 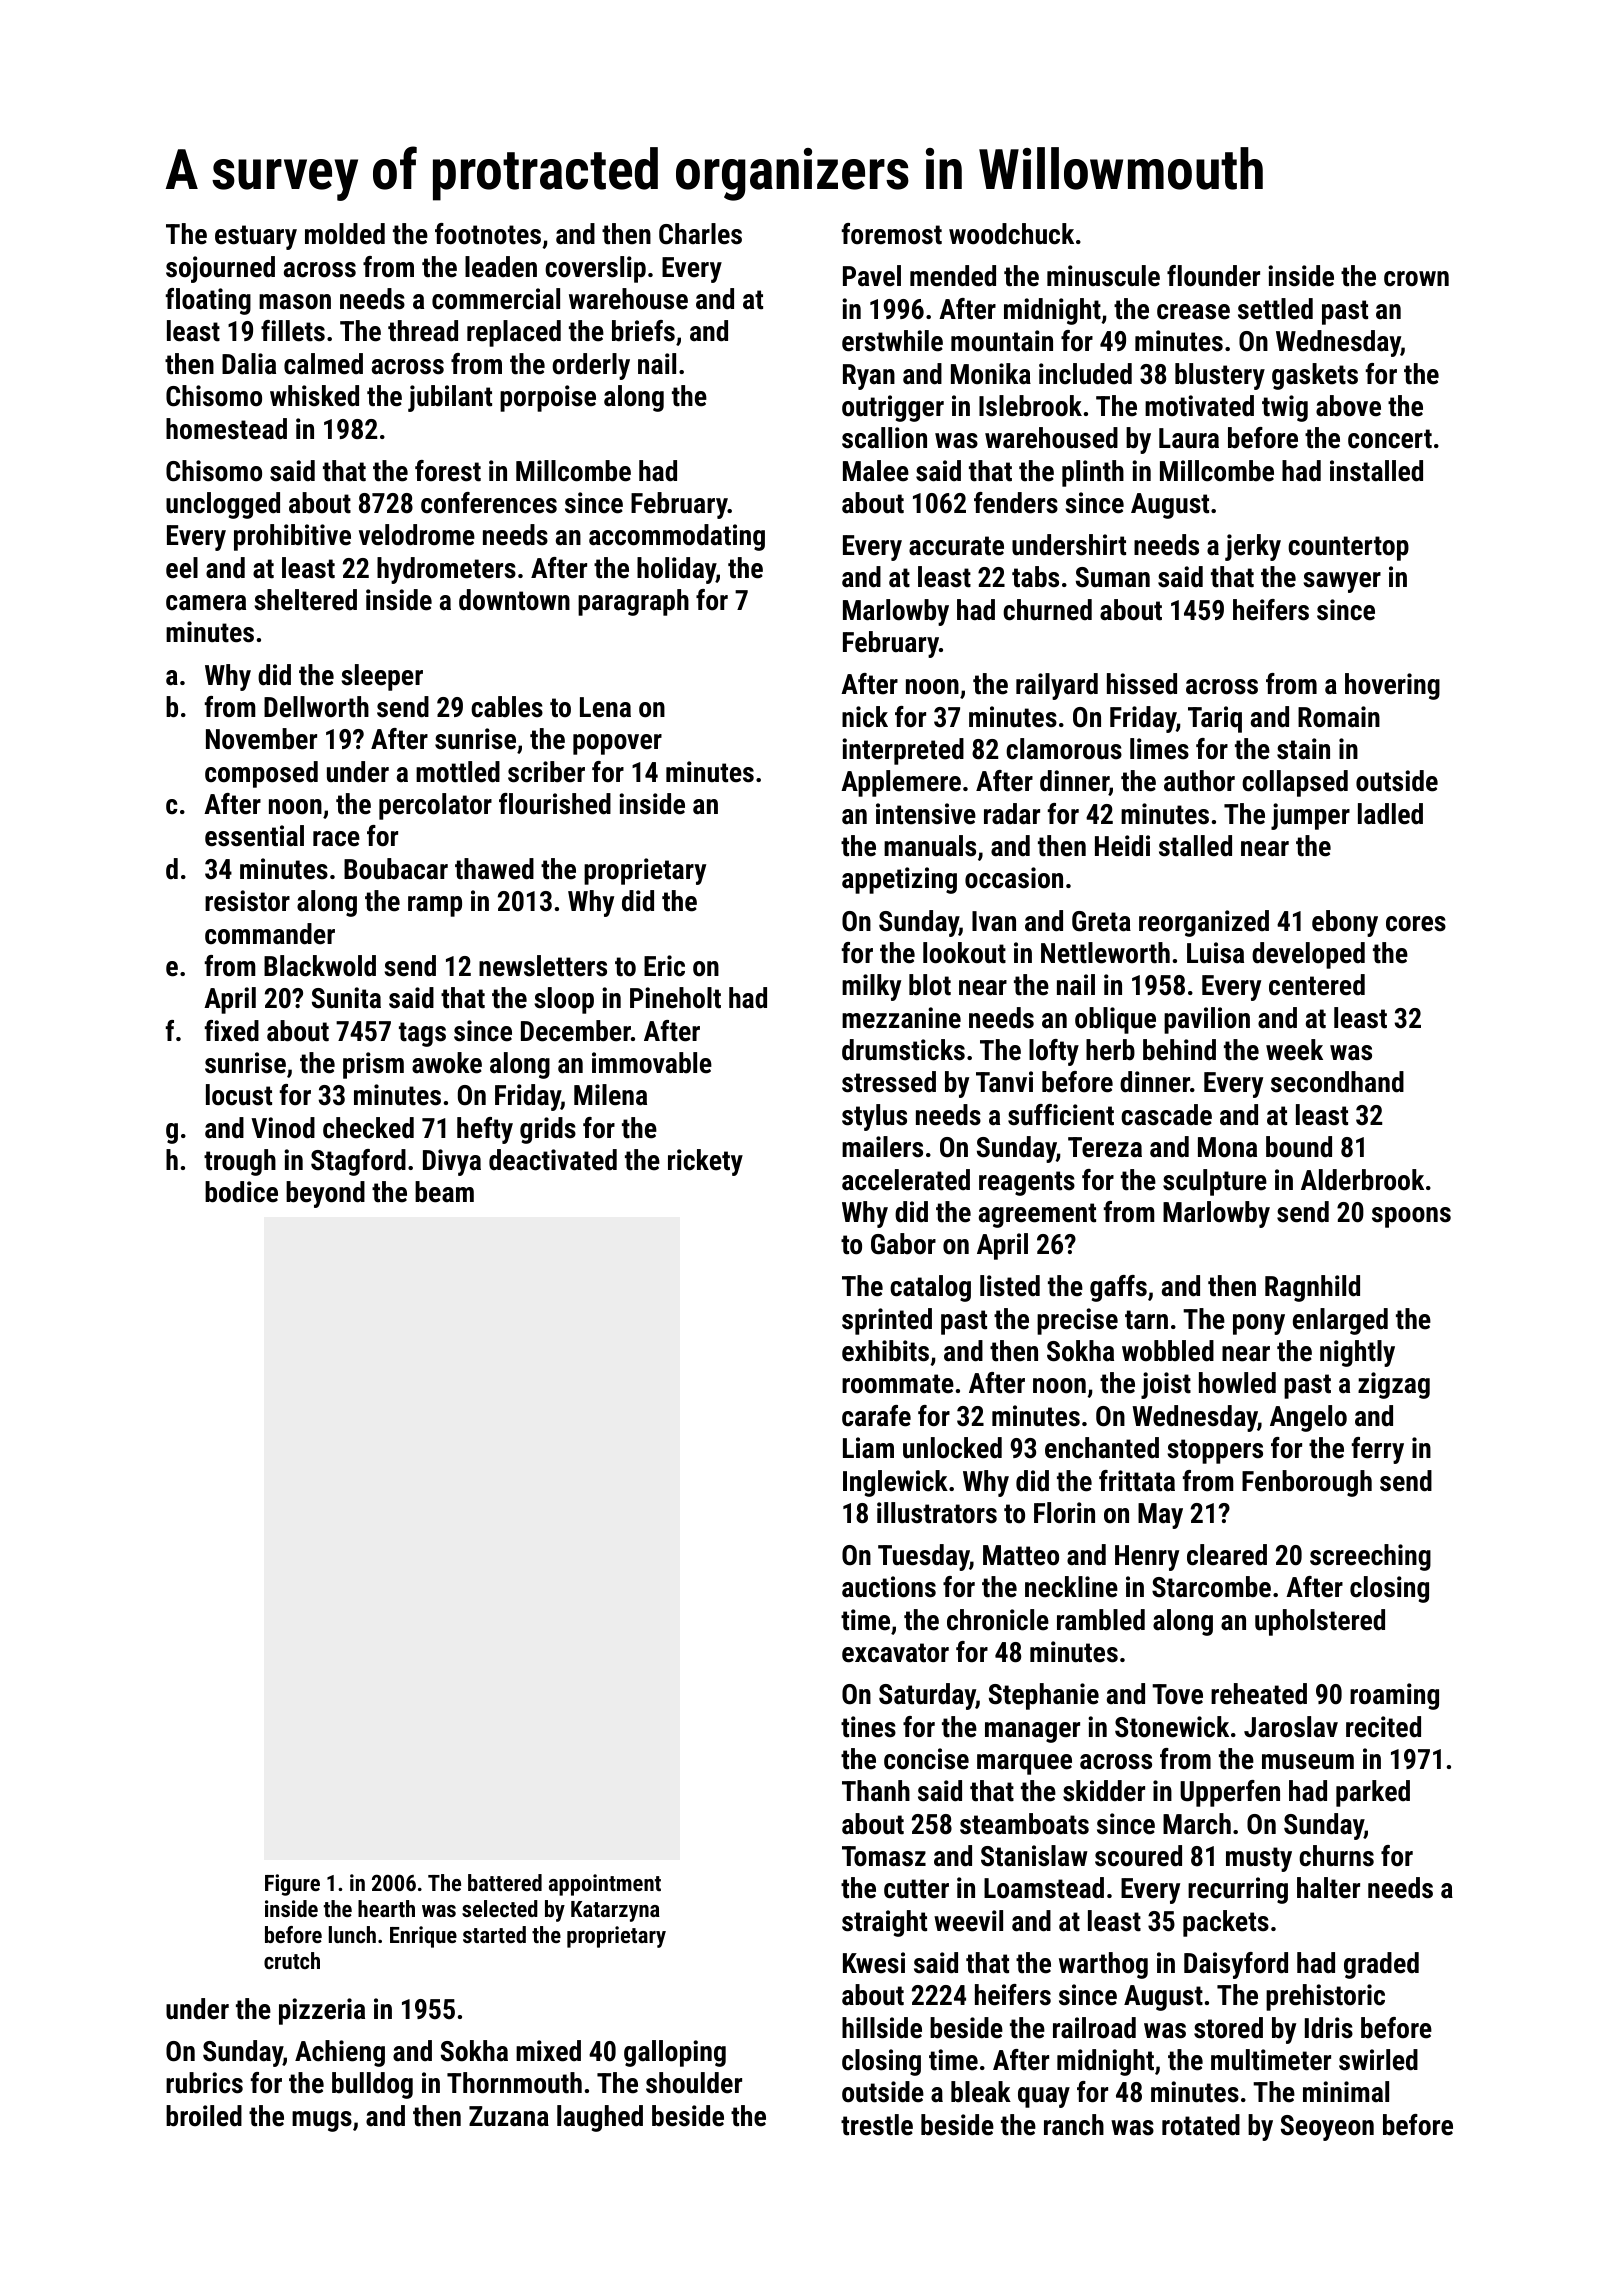 What do you see at coordinates (1103, 276) in the screenshot?
I see `minuscule` at bounding box center [1103, 276].
